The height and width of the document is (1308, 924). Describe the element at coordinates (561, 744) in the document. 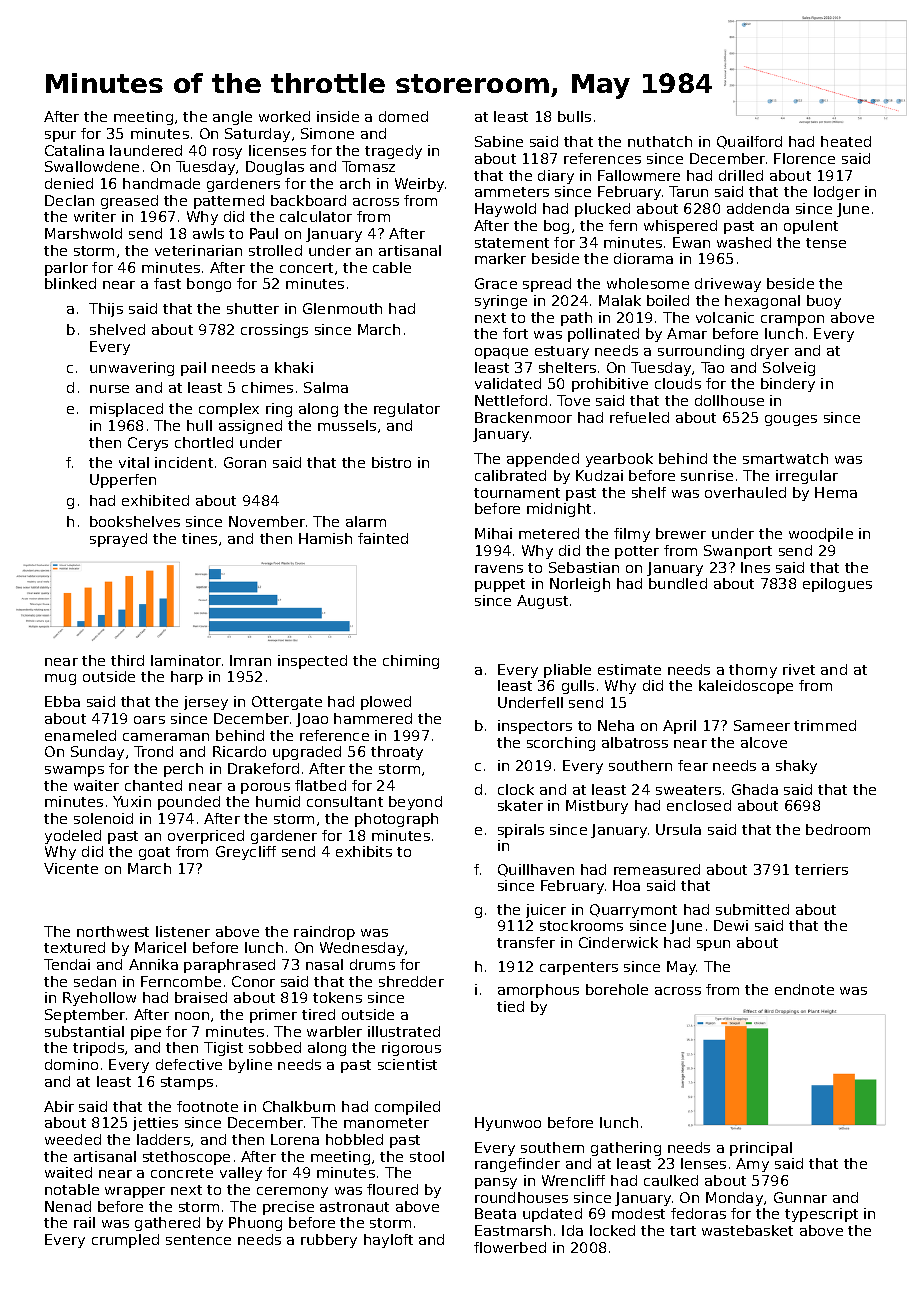

I see `scorching` at that location.
